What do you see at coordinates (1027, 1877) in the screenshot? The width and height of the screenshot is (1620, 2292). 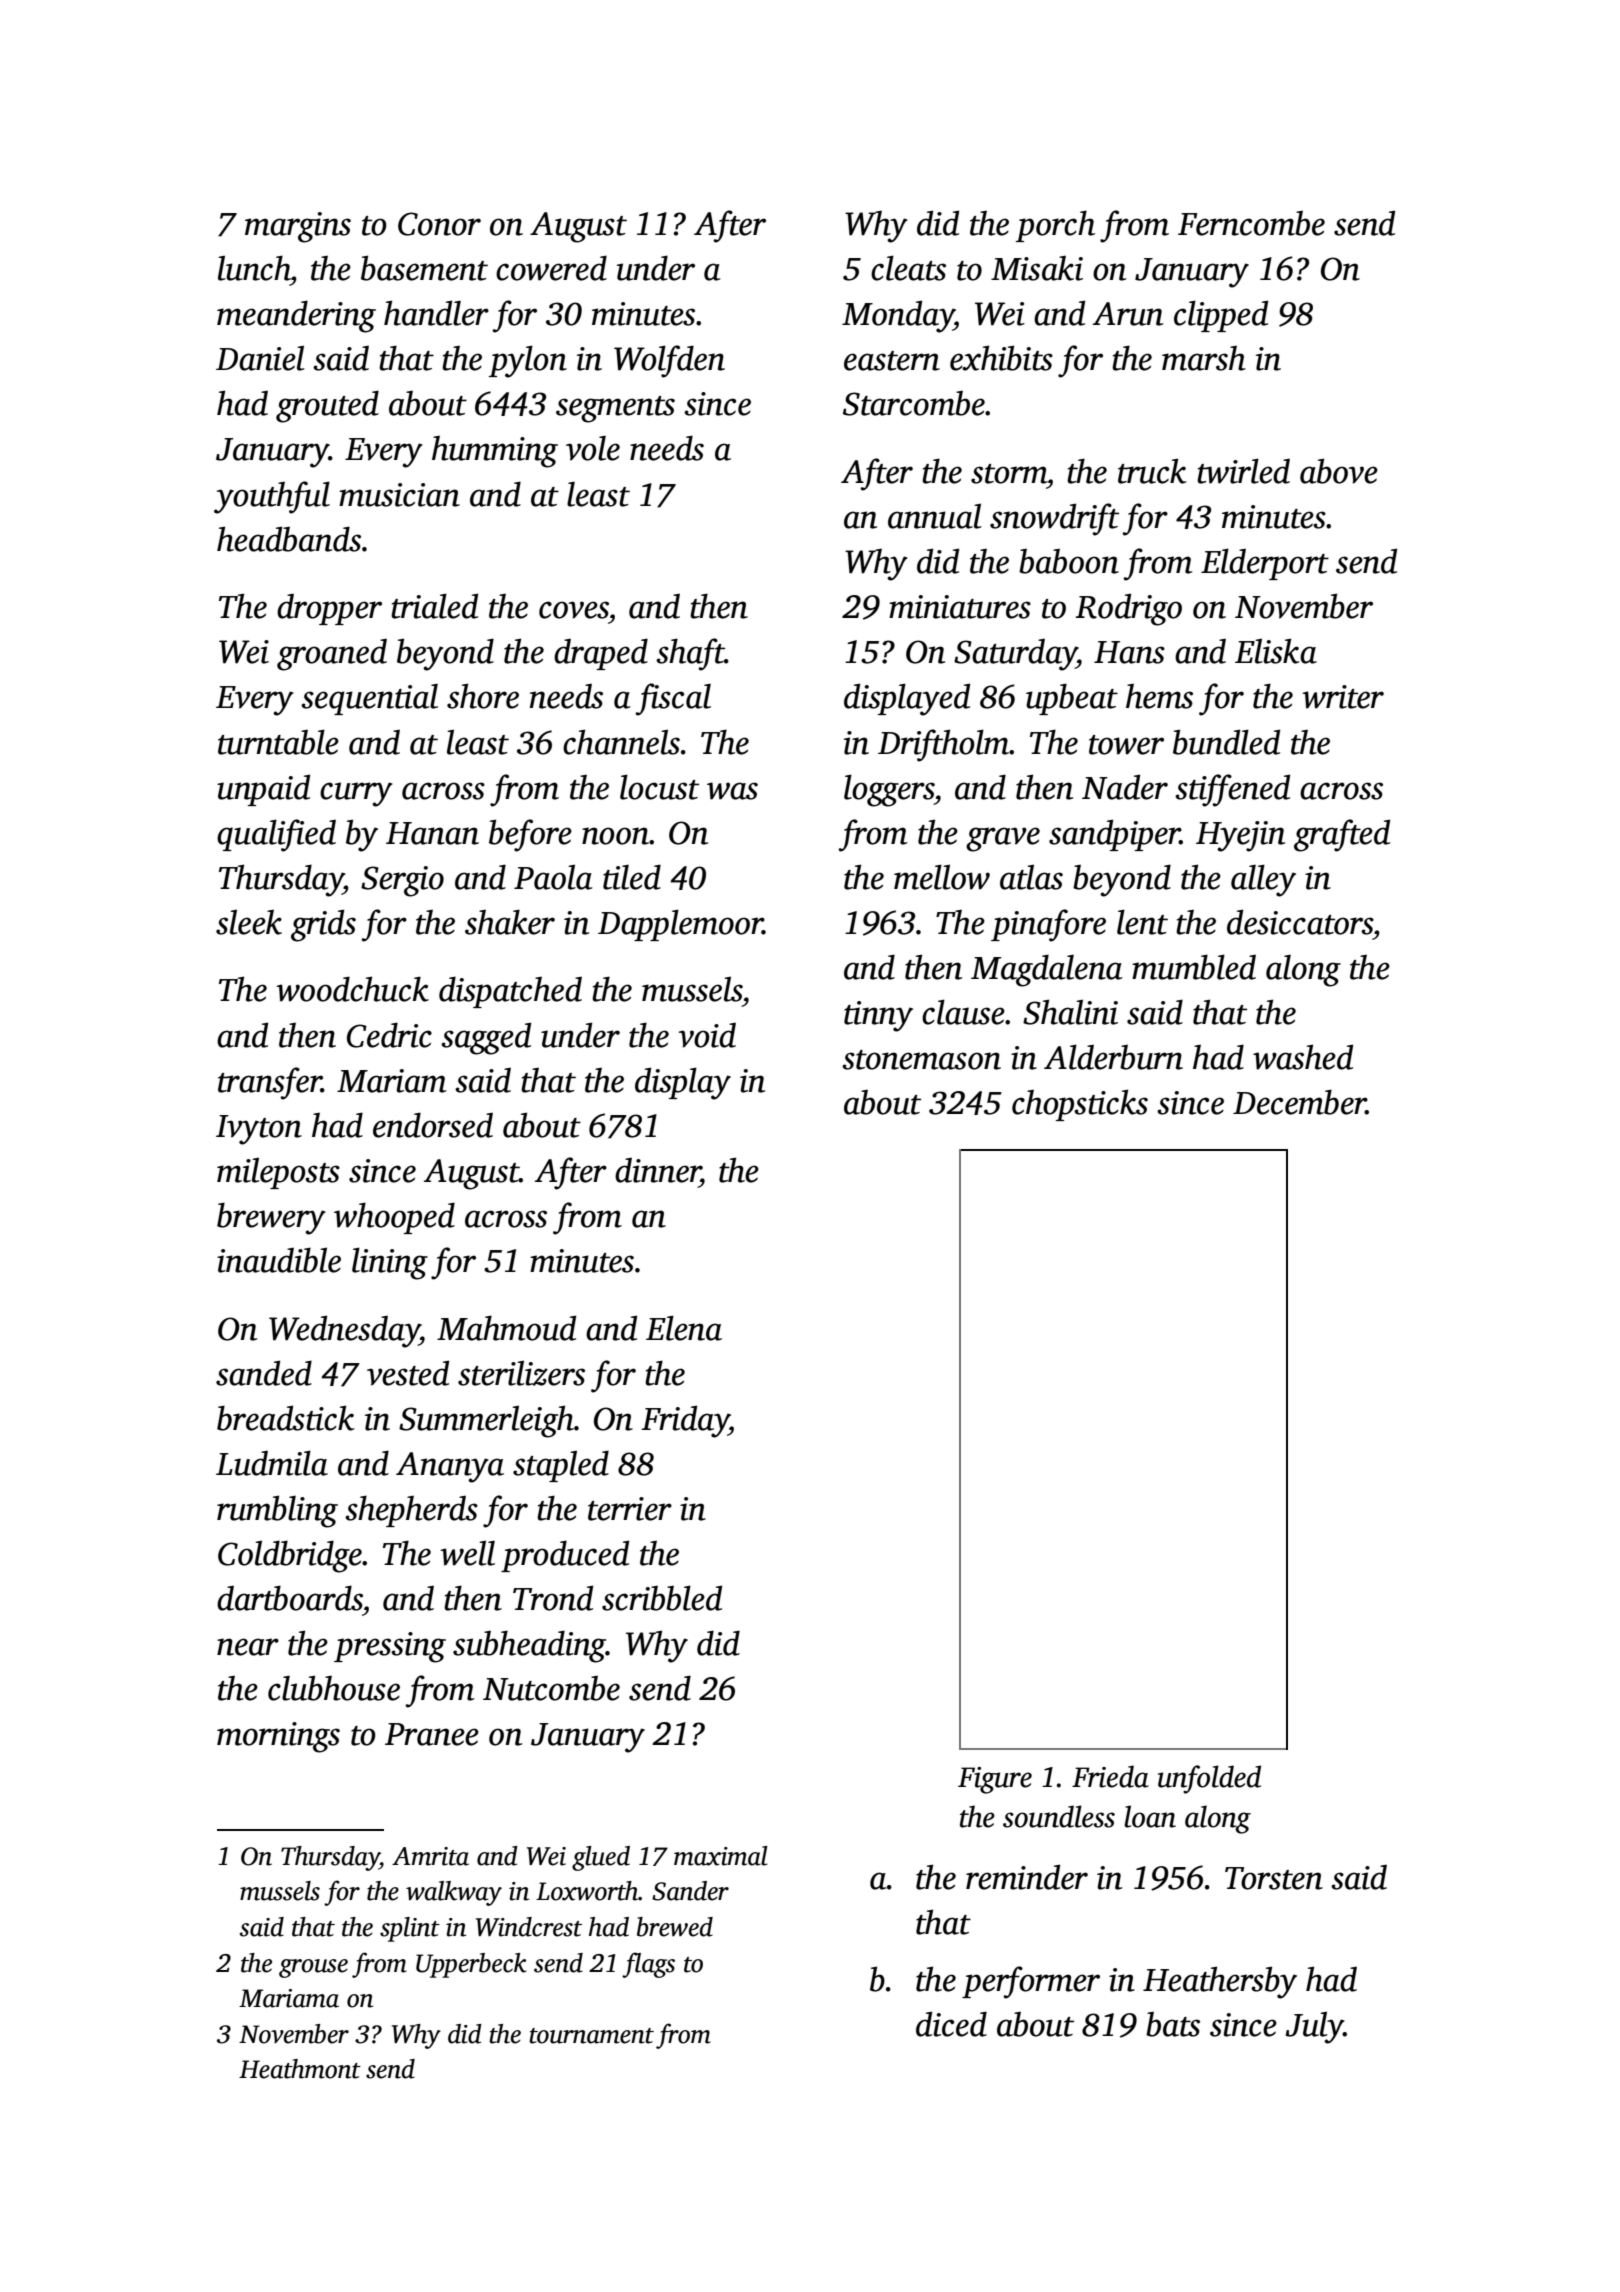 I see `reminder` at bounding box center [1027, 1877].
